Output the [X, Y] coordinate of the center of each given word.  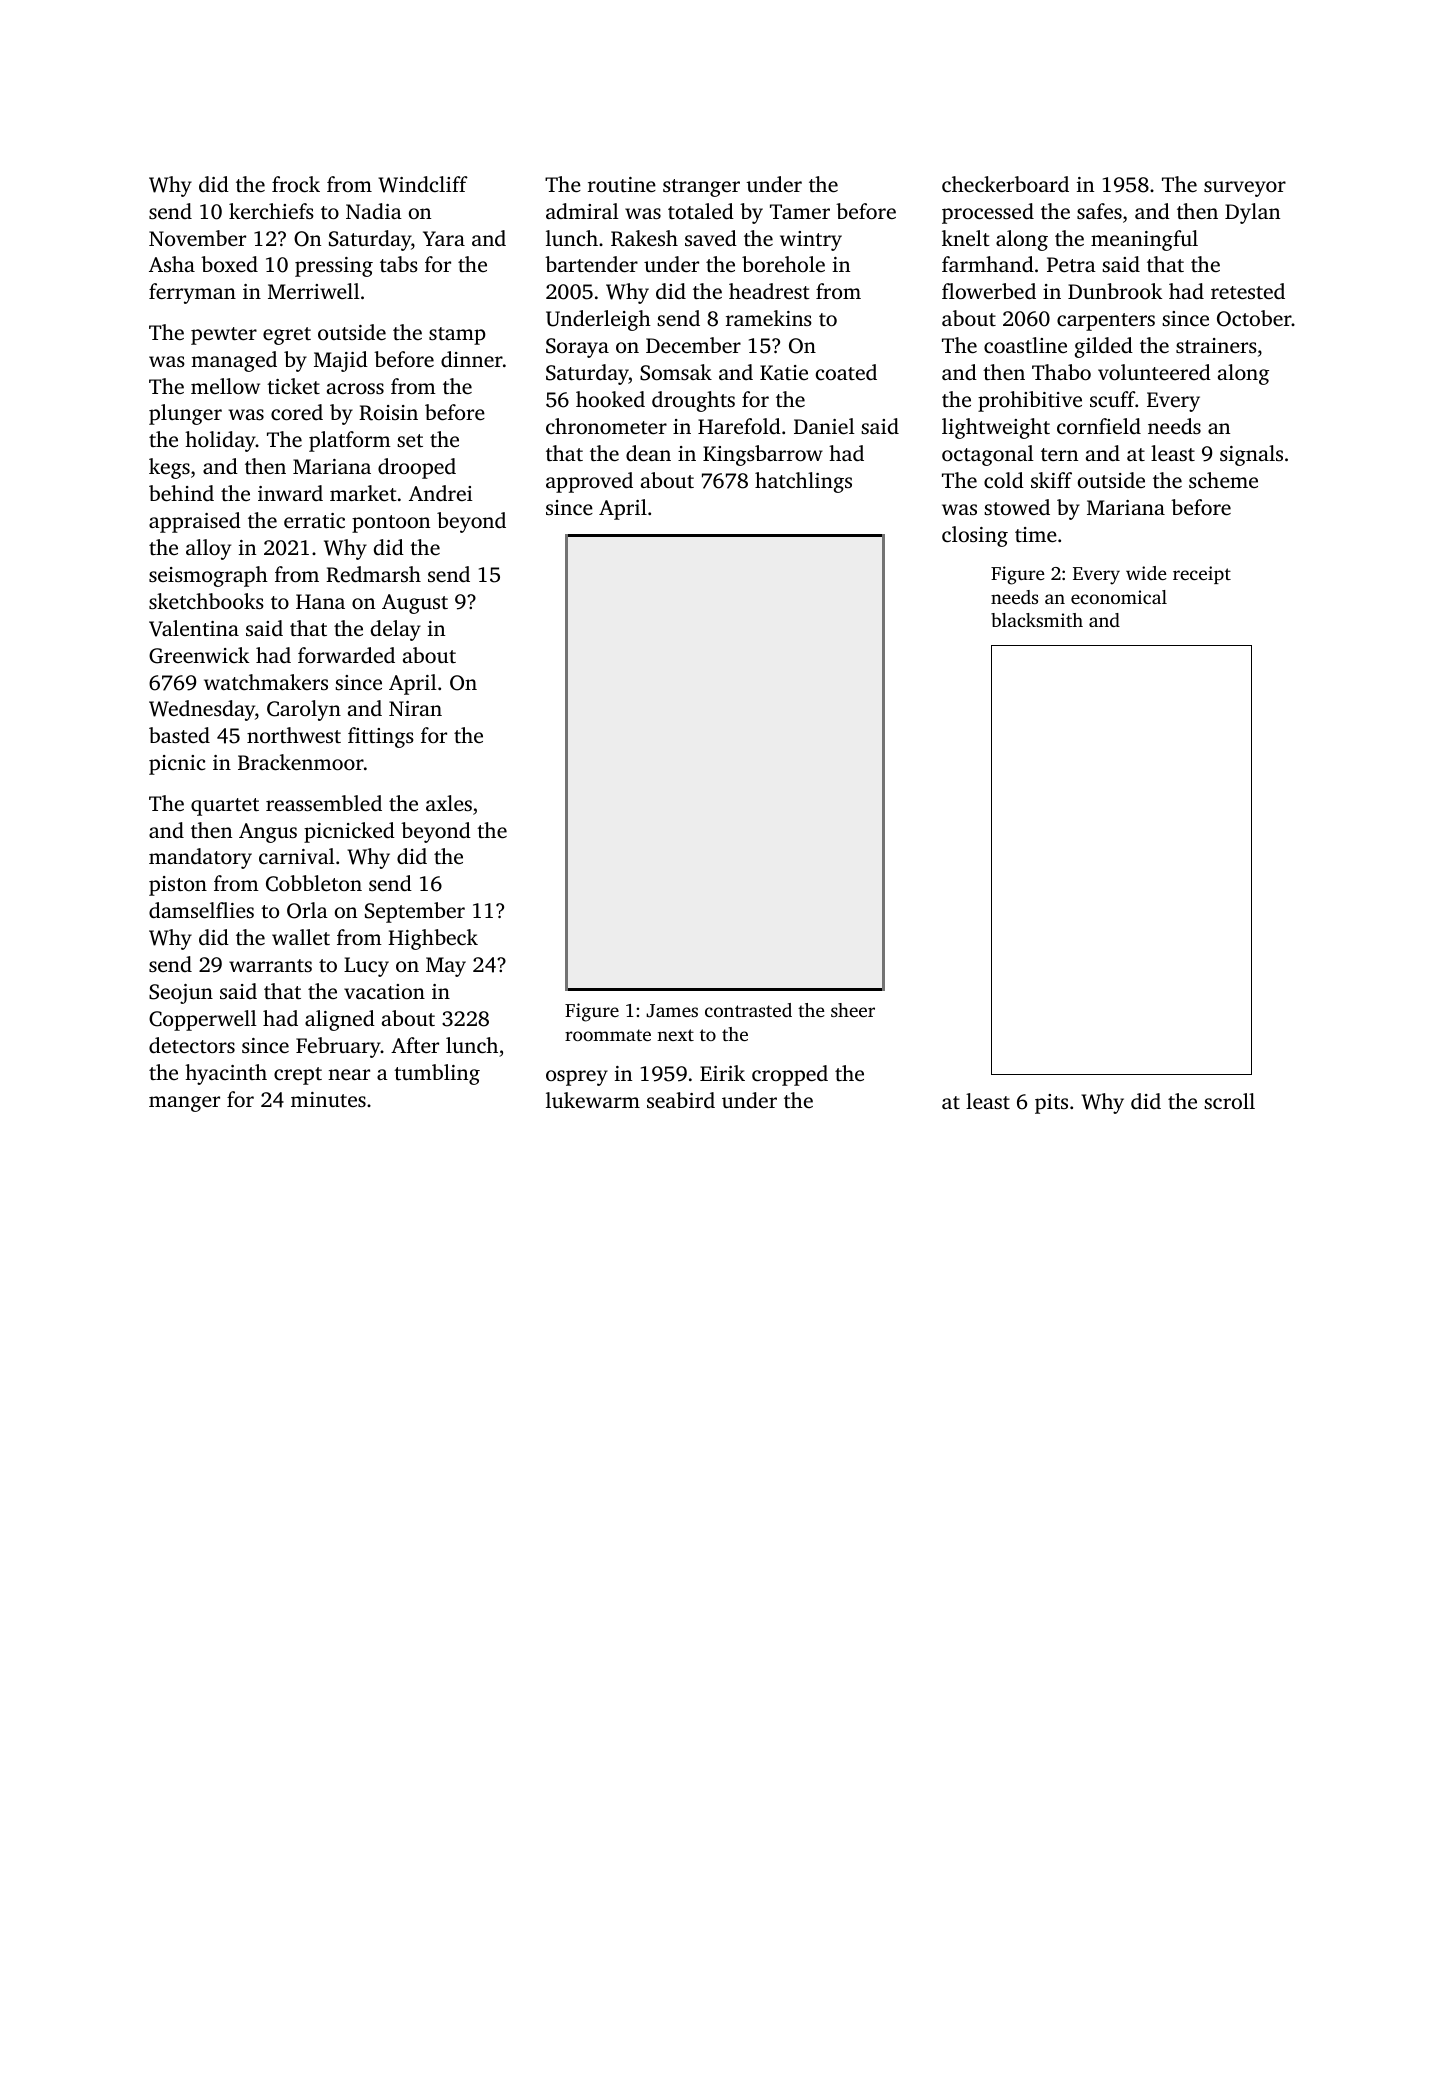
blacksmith [1037, 620]
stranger [701, 188]
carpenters [1106, 322]
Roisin [388, 413]
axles [449, 803]
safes [1099, 211]
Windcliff [423, 184]
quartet [225, 807]
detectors [192, 1045]
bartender [591, 264]
